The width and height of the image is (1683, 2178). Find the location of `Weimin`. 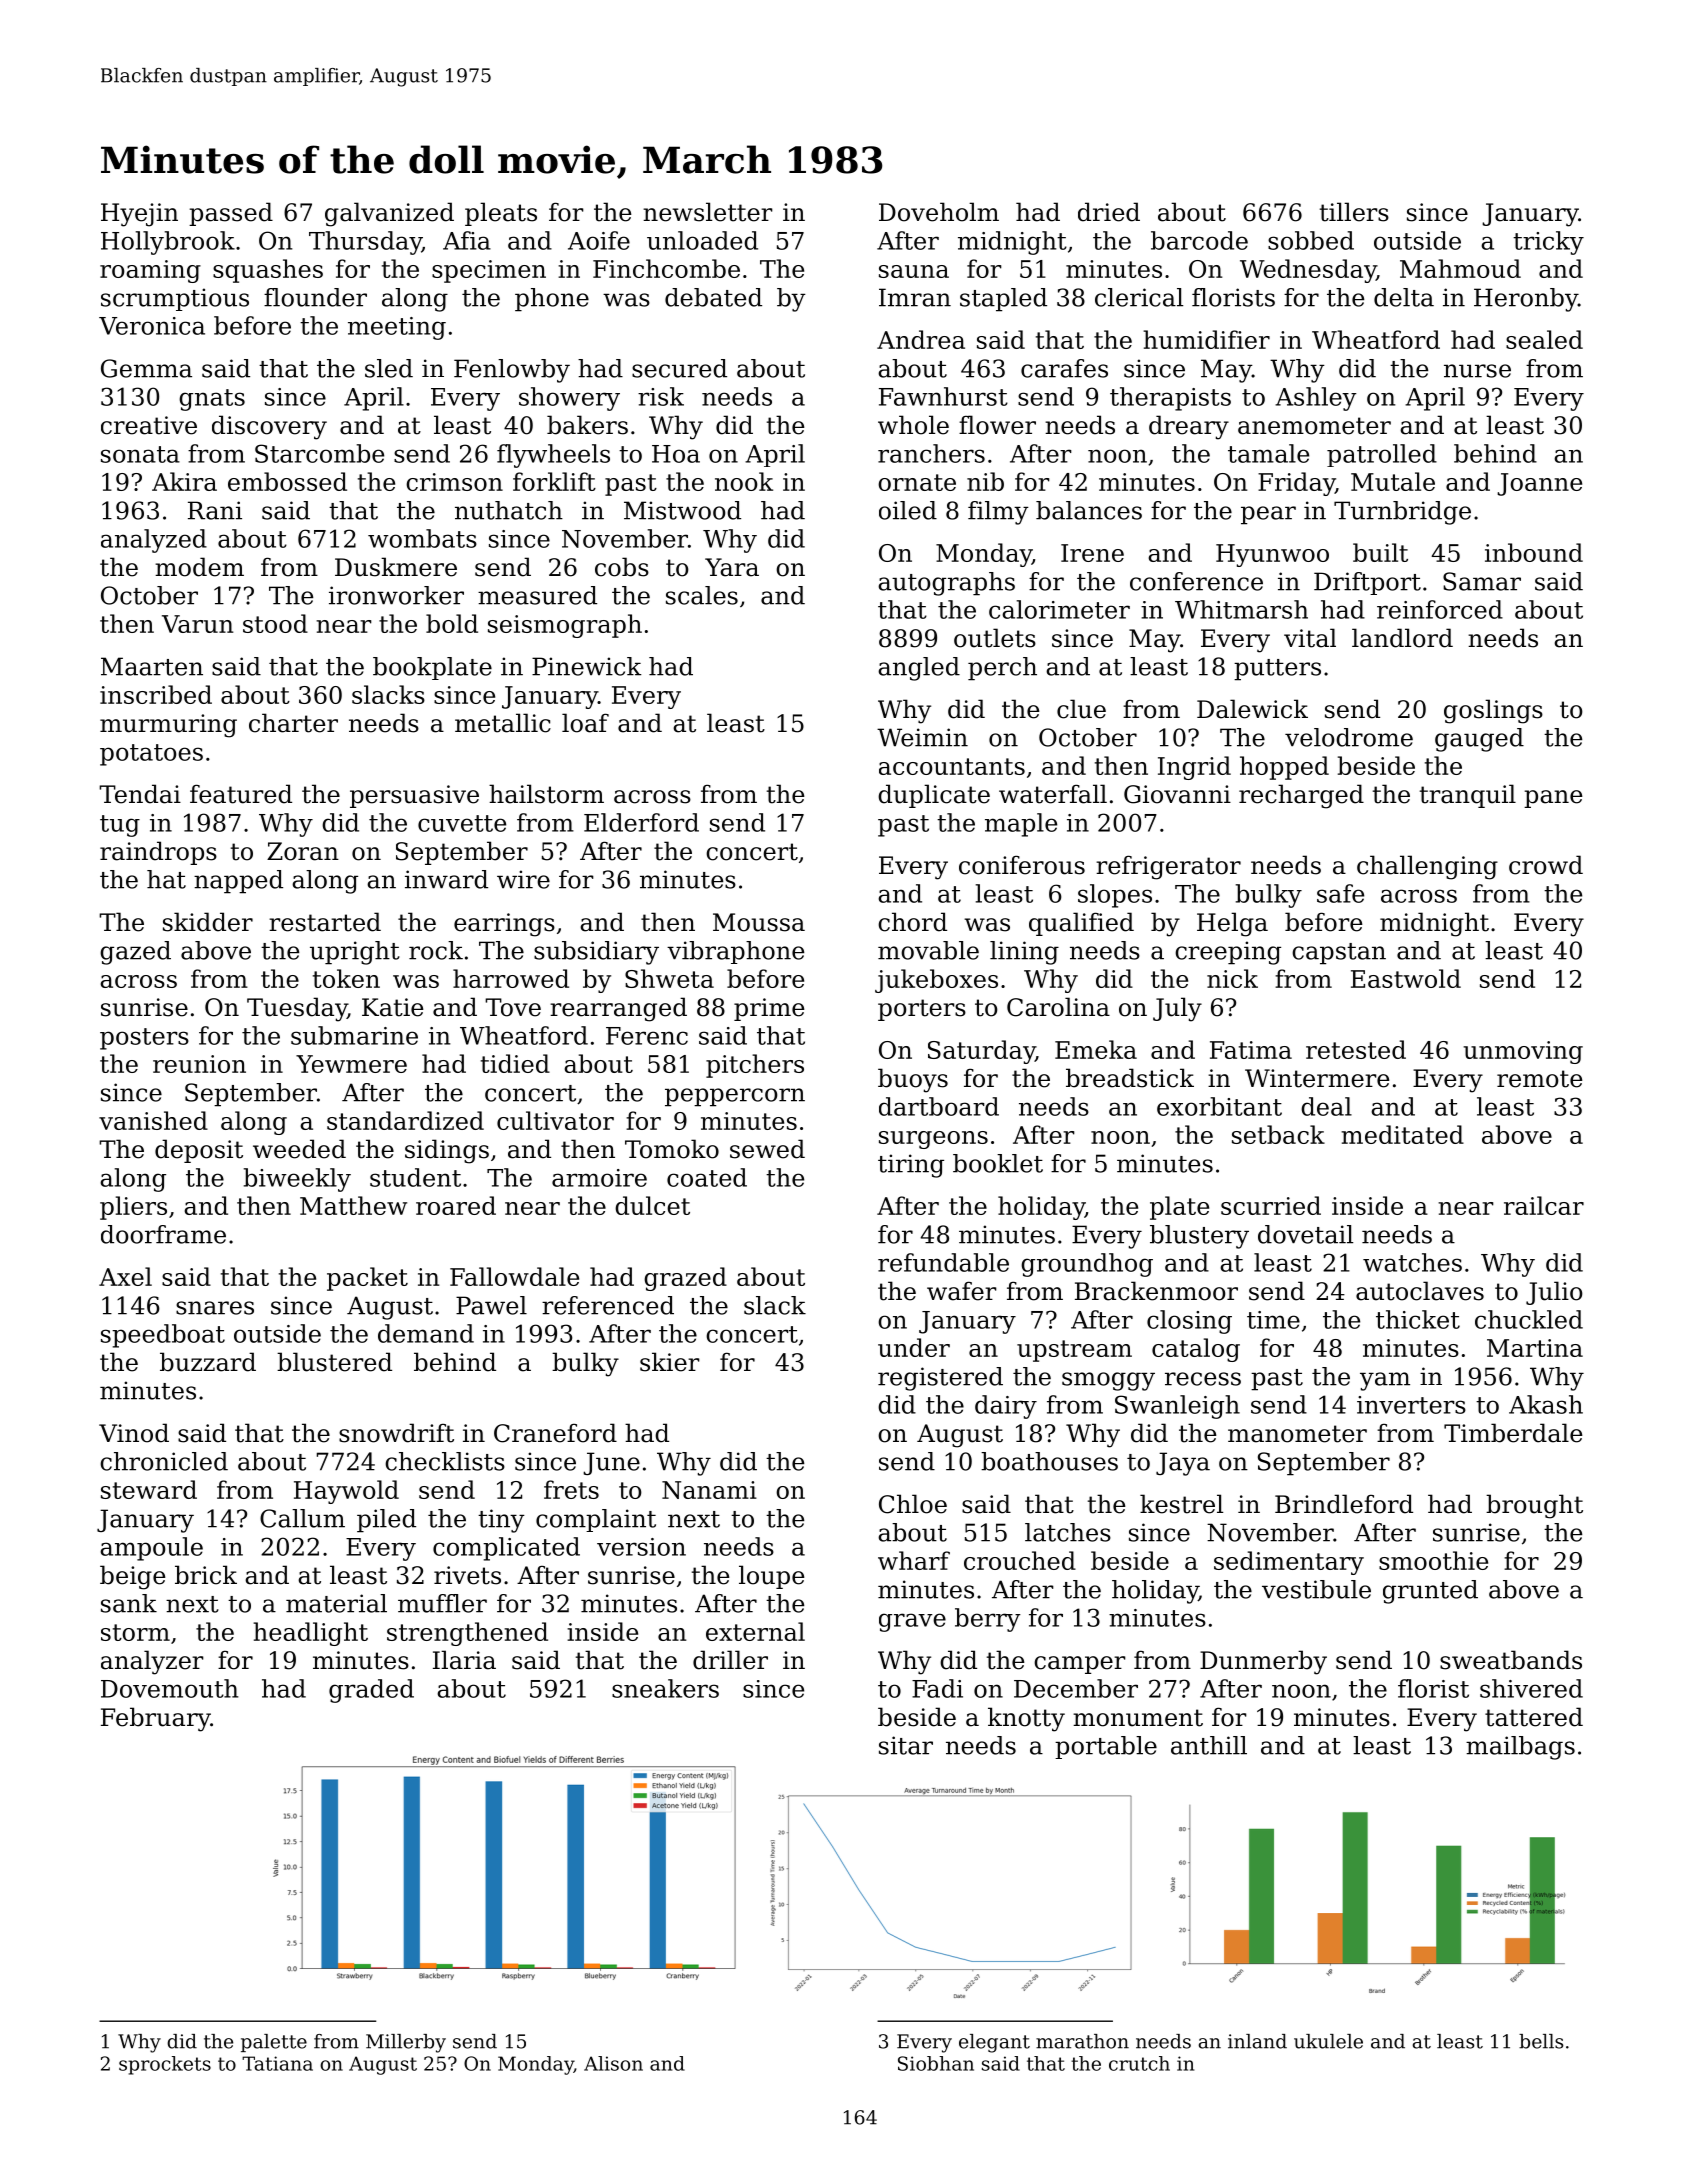

Weimin is located at coordinates (922, 737).
